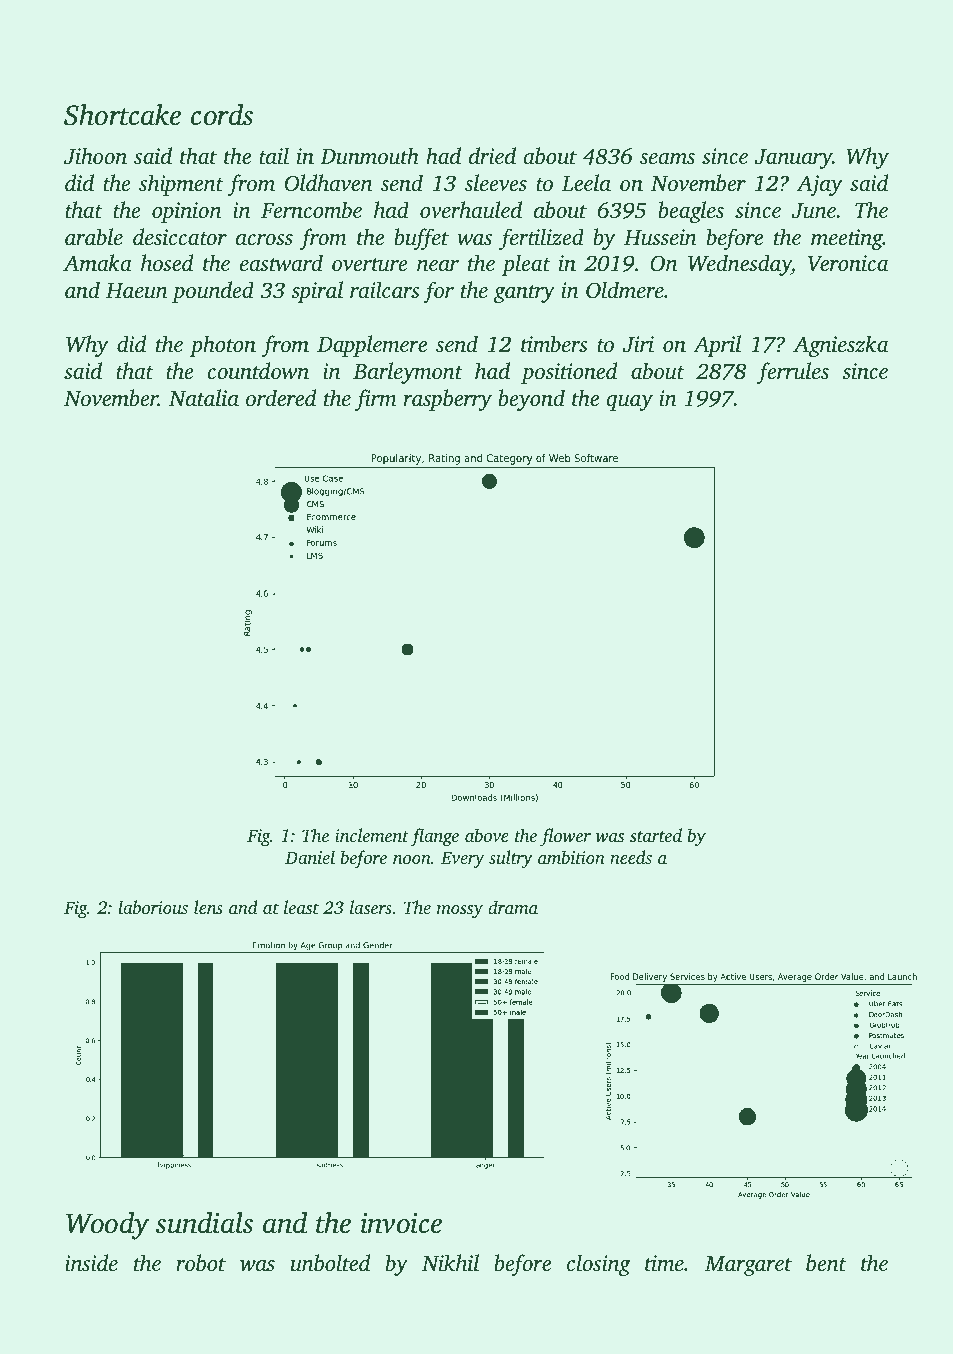 The height and width of the image is (1354, 953). I want to click on Daniel, so click(310, 857).
